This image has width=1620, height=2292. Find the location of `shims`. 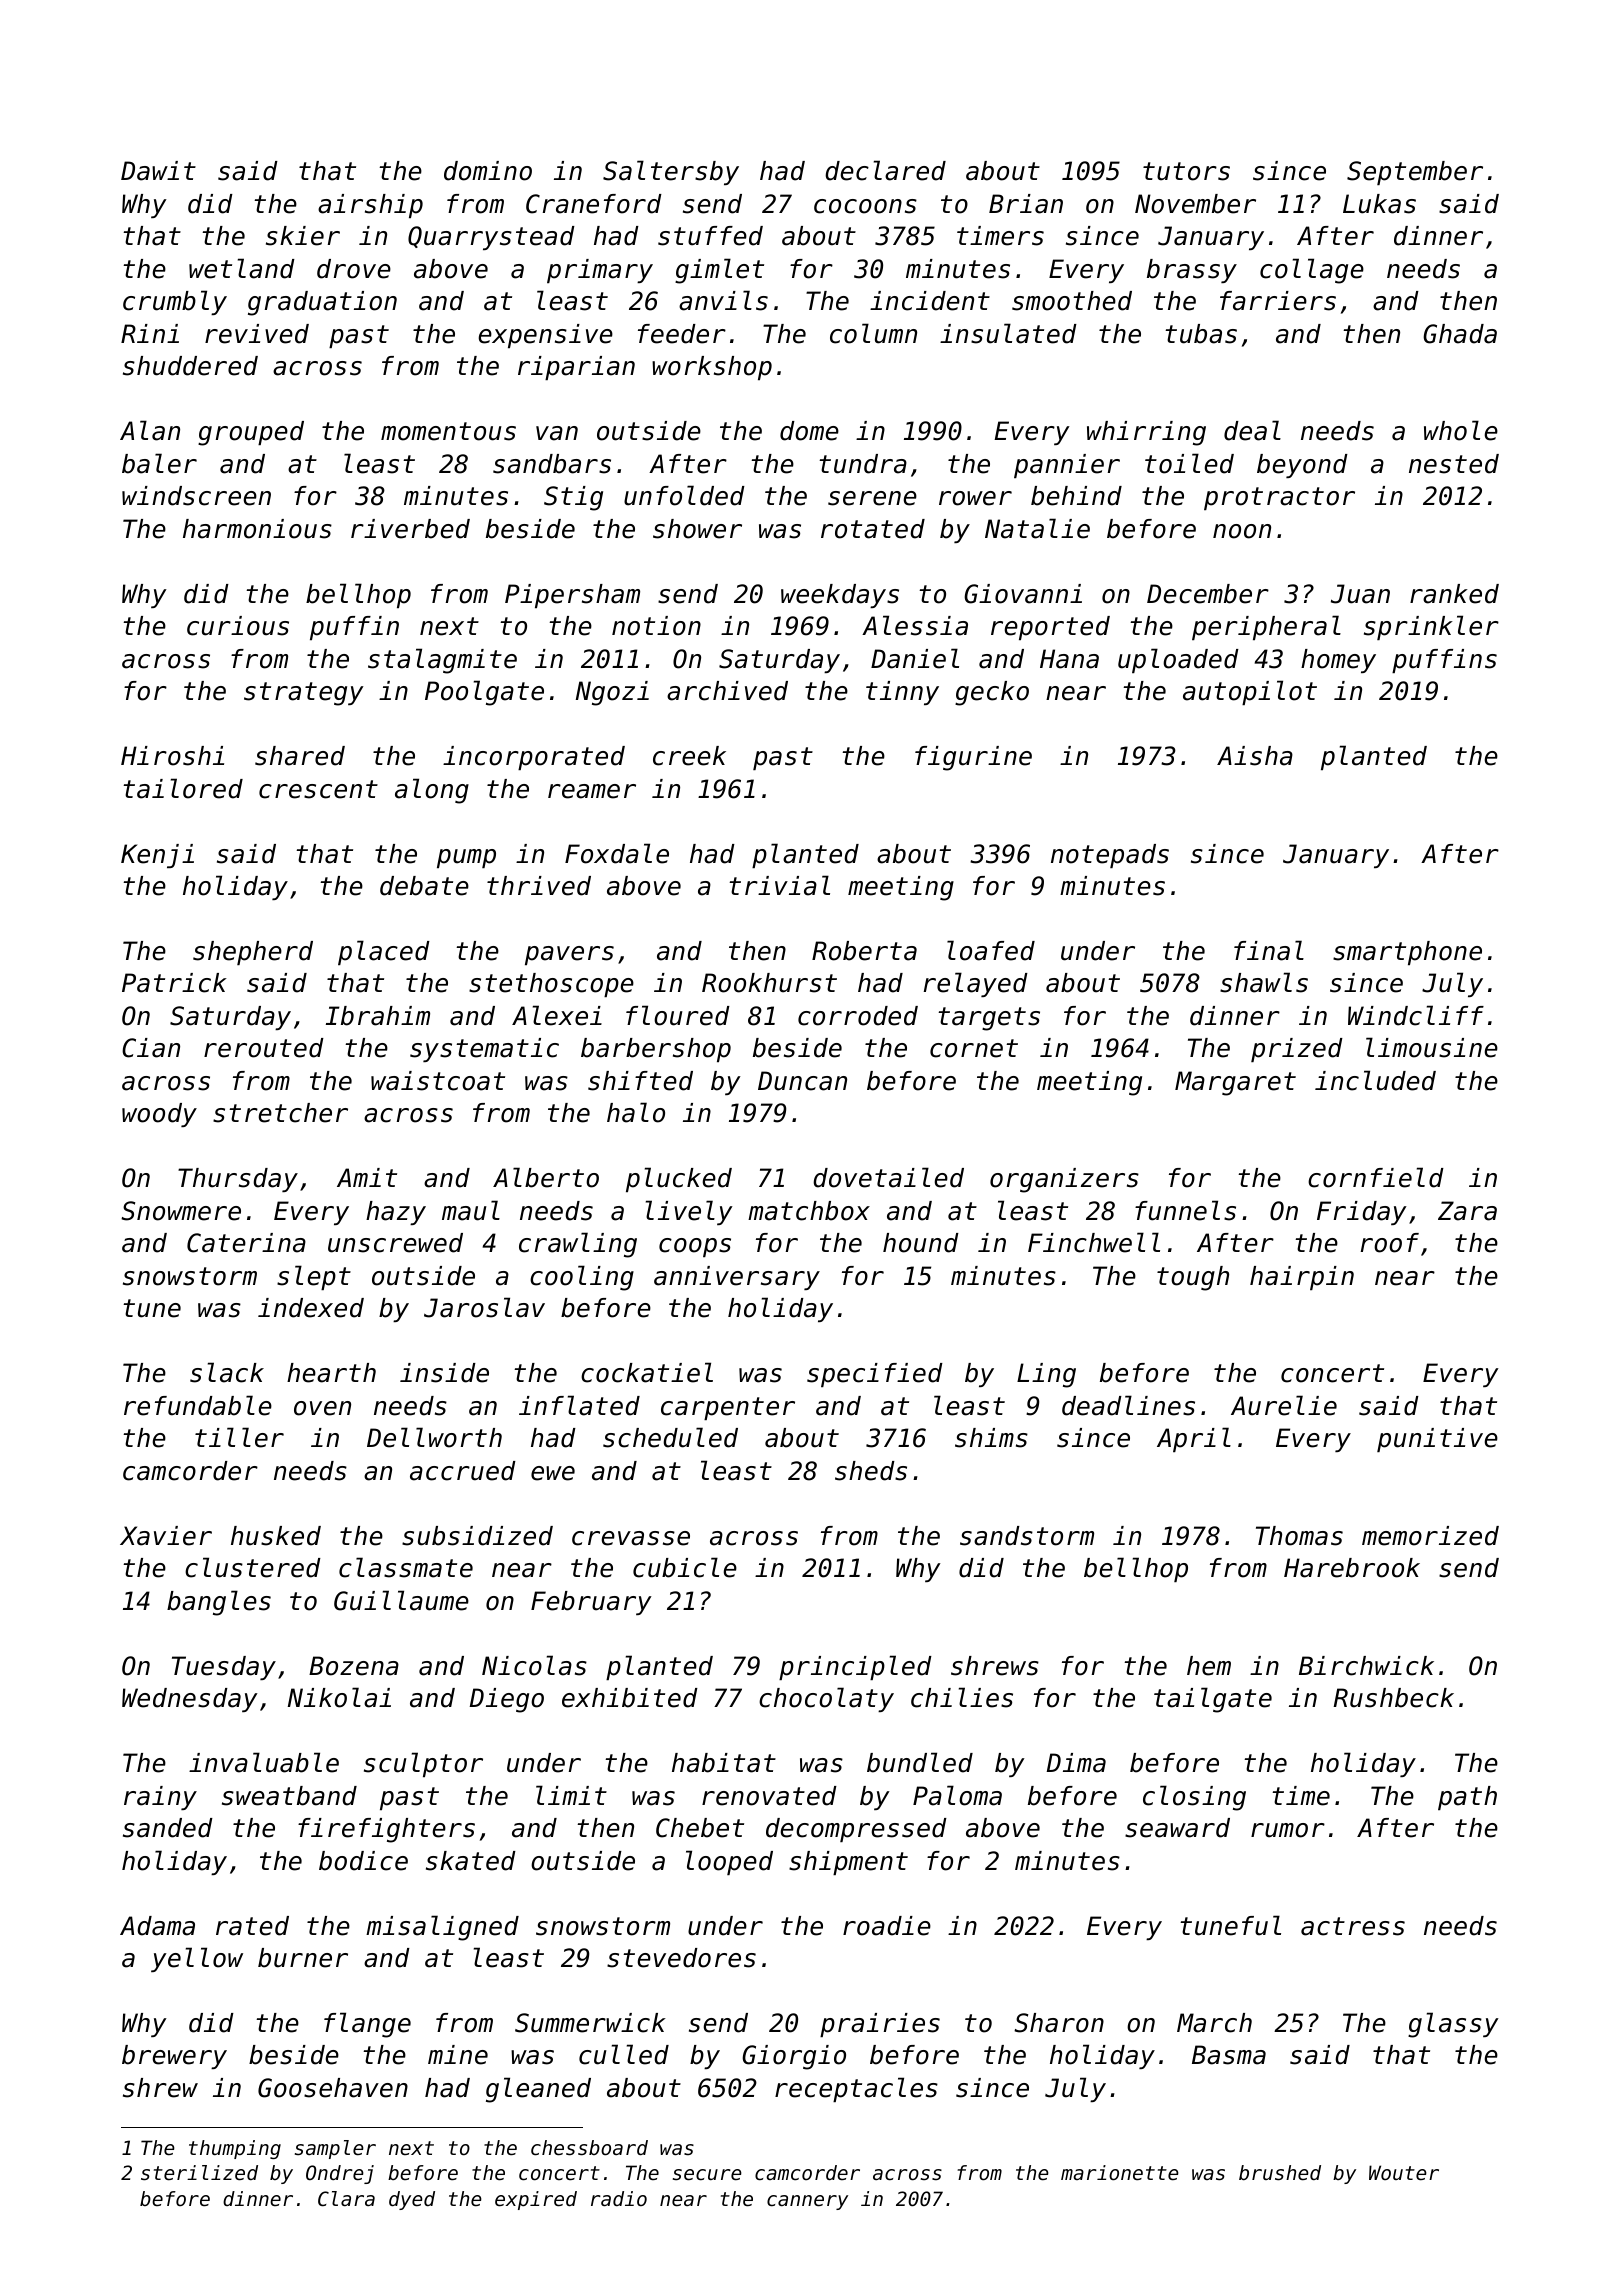

shims is located at coordinates (991, 1438).
